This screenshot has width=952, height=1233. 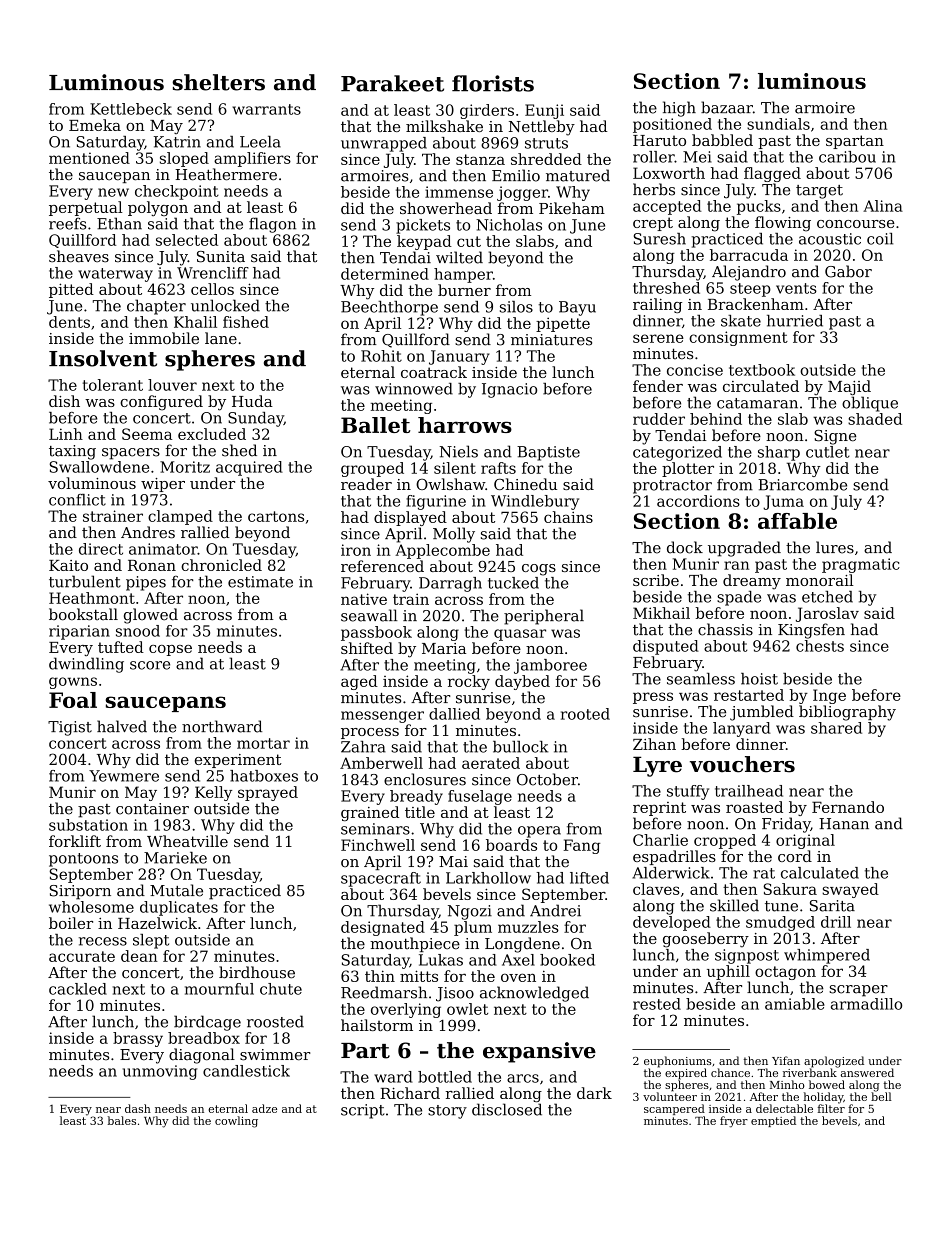 I want to click on rested, so click(x=657, y=1004).
